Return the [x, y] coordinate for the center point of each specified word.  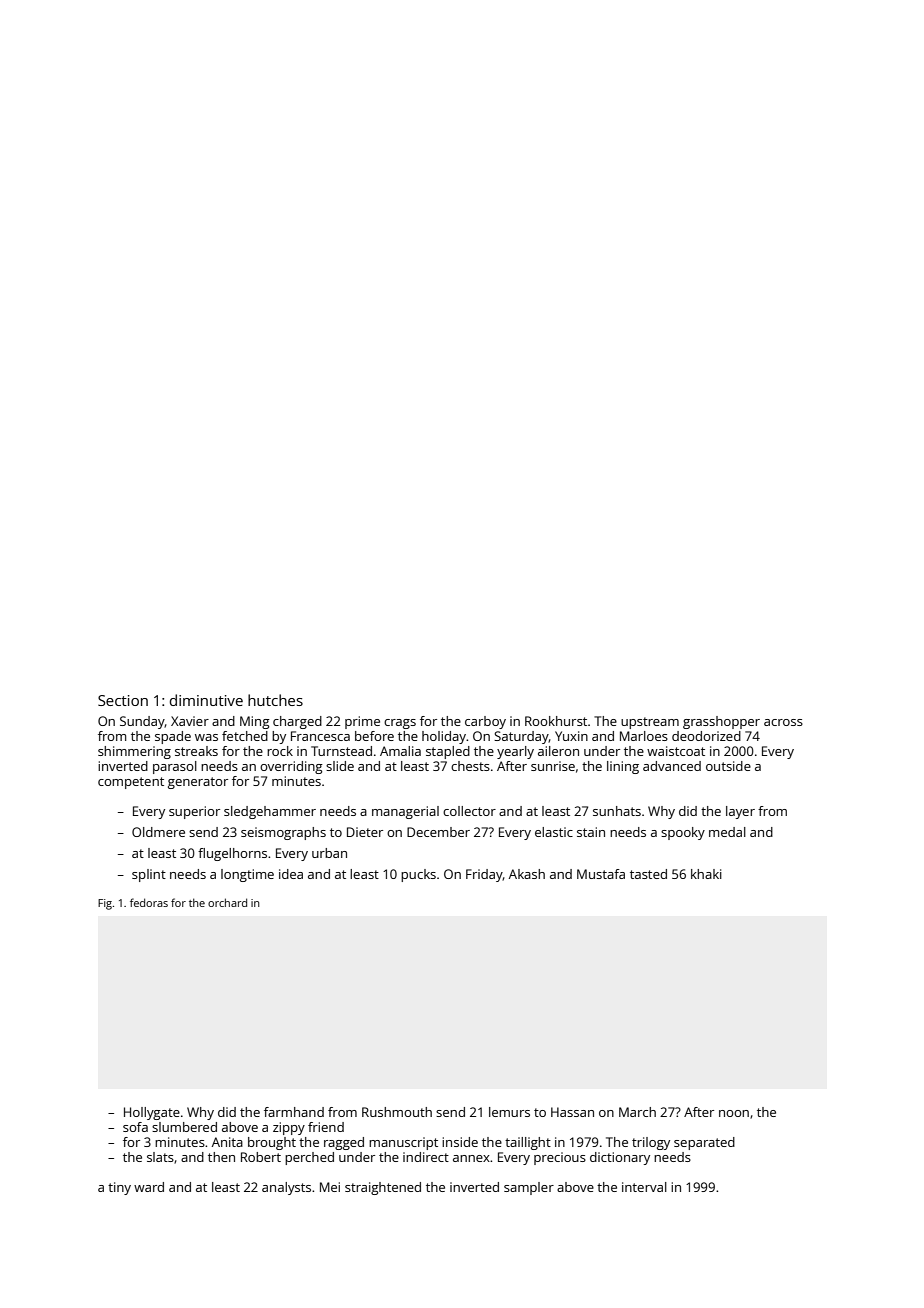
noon [734, 1113]
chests [470, 766]
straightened [383, 1188]
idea [291, 874]
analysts [286, 1188]
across [783, 722]
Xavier [190, 721]
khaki [706, 874]
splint [149, 875]
